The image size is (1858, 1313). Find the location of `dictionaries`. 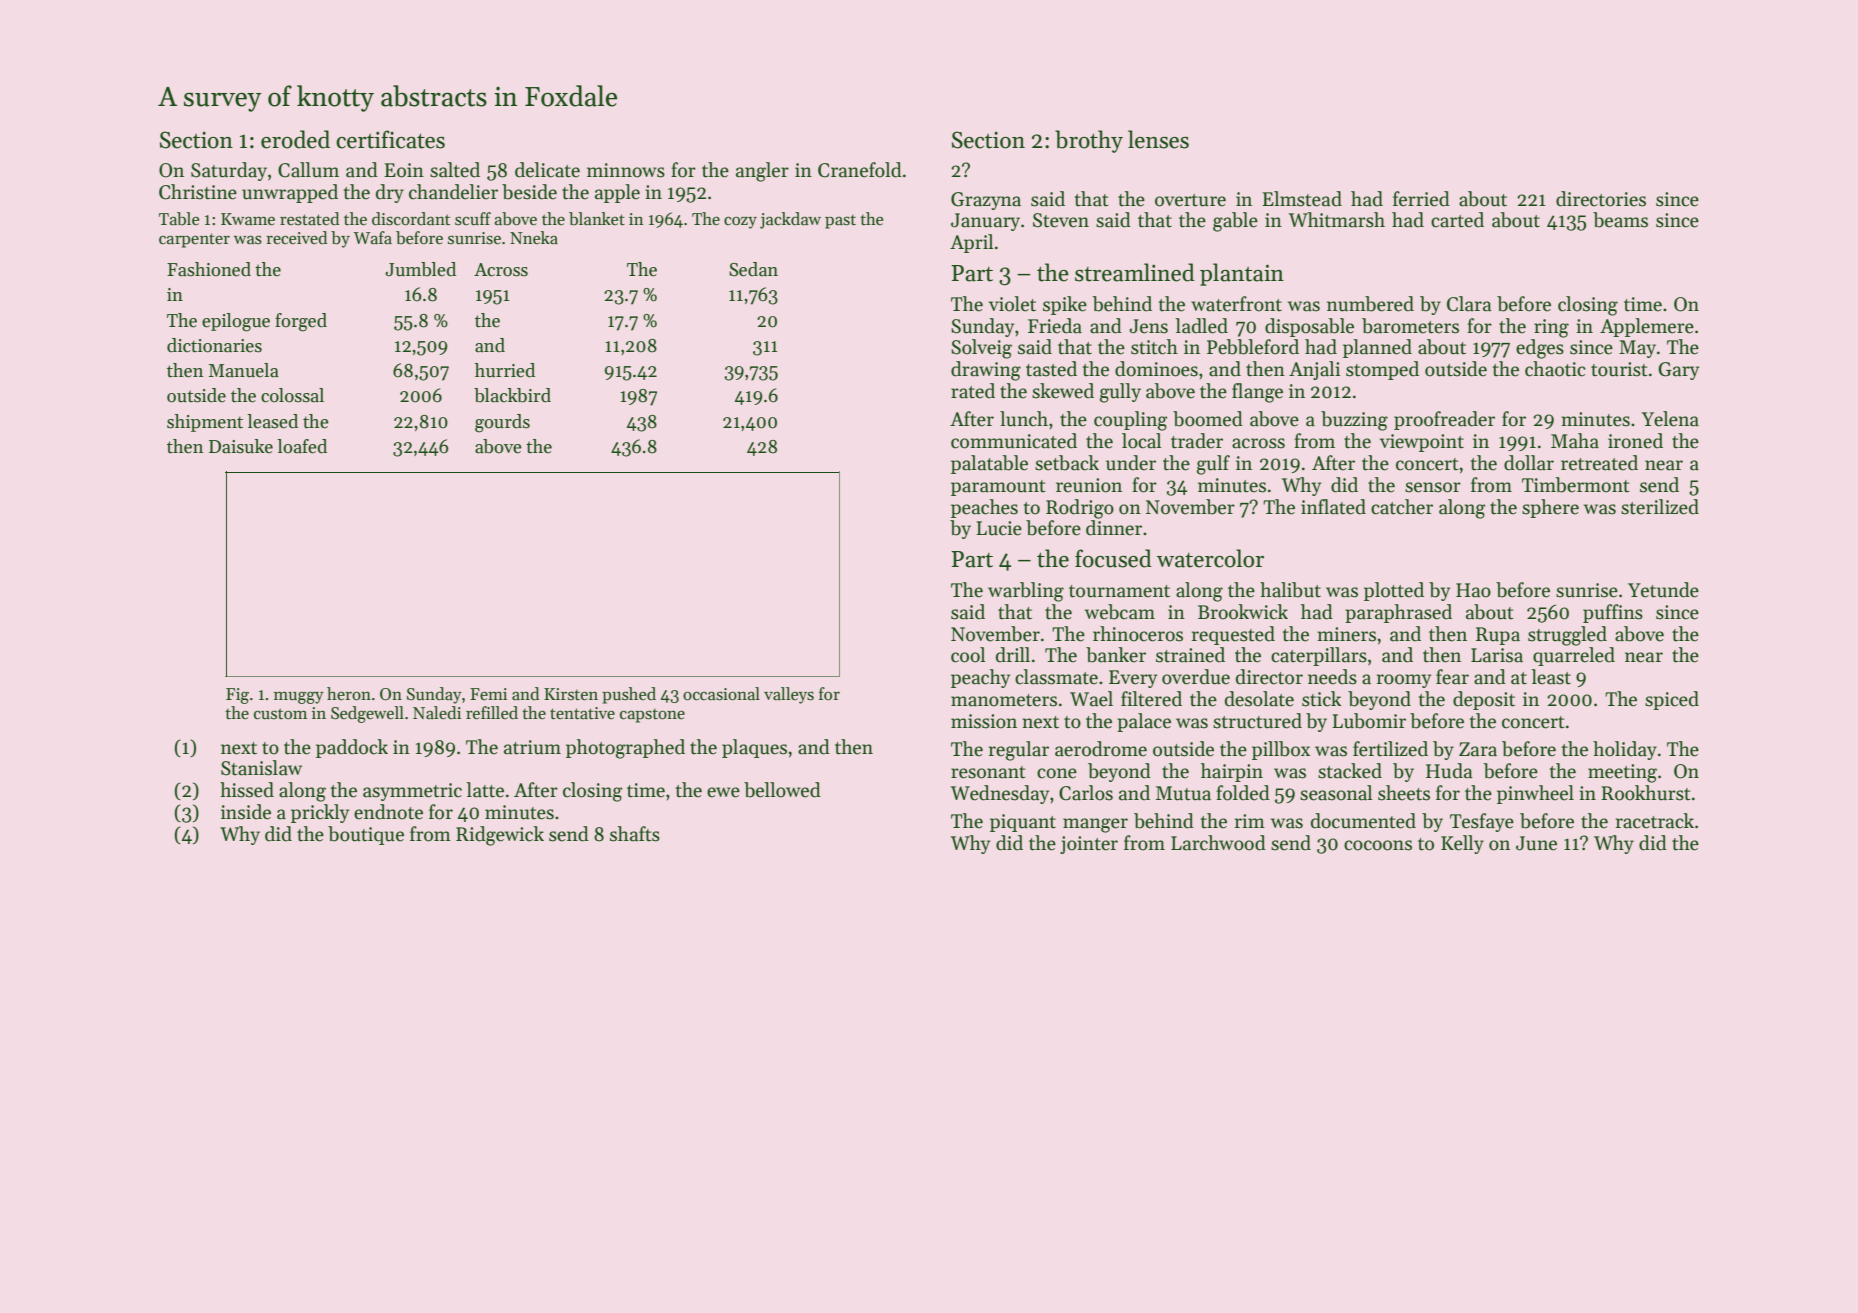

dictionaries is located at coordinates (214, 345).
